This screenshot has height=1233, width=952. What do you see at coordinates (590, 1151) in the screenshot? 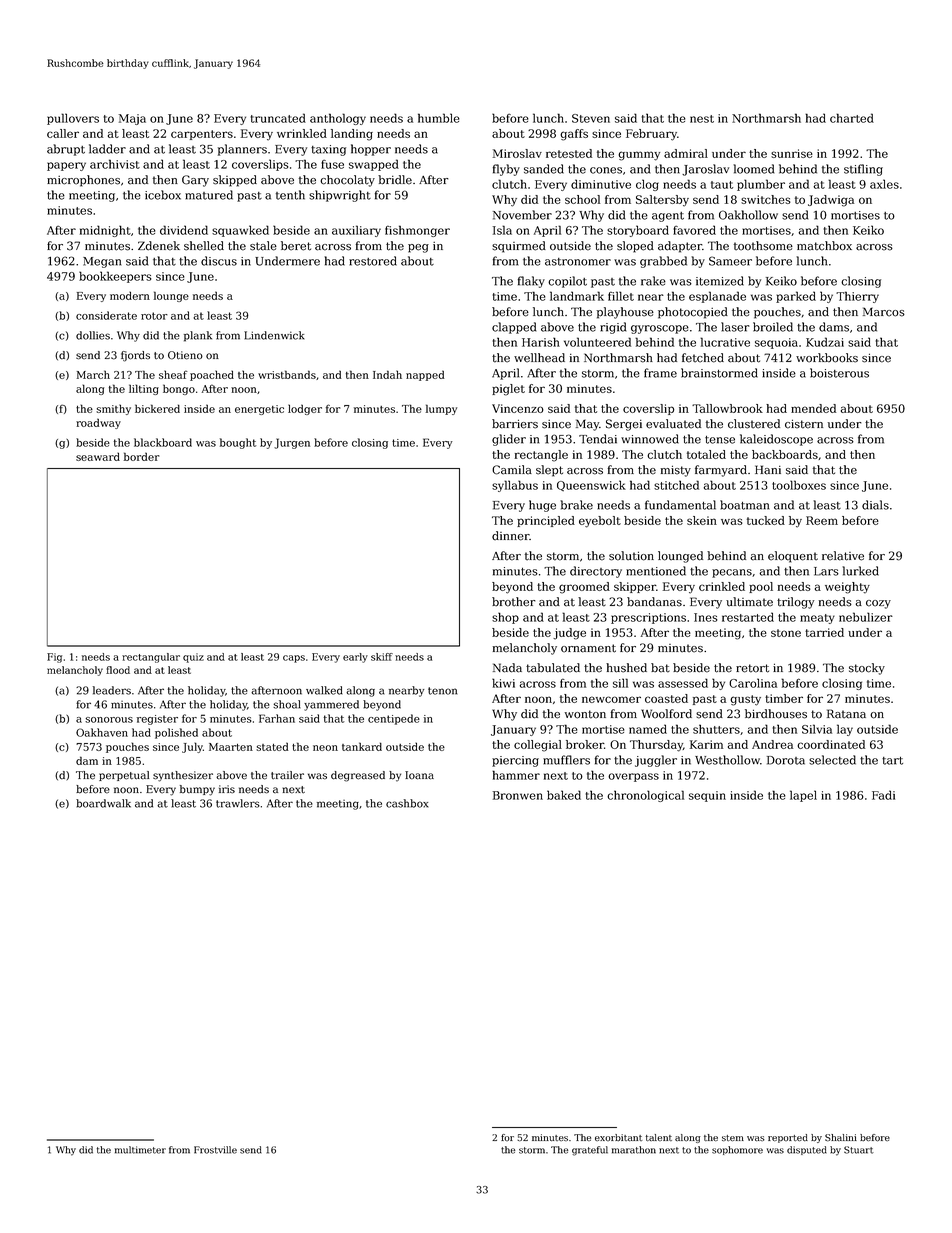
I see `grateful` at bounding box center [590, 1151].
